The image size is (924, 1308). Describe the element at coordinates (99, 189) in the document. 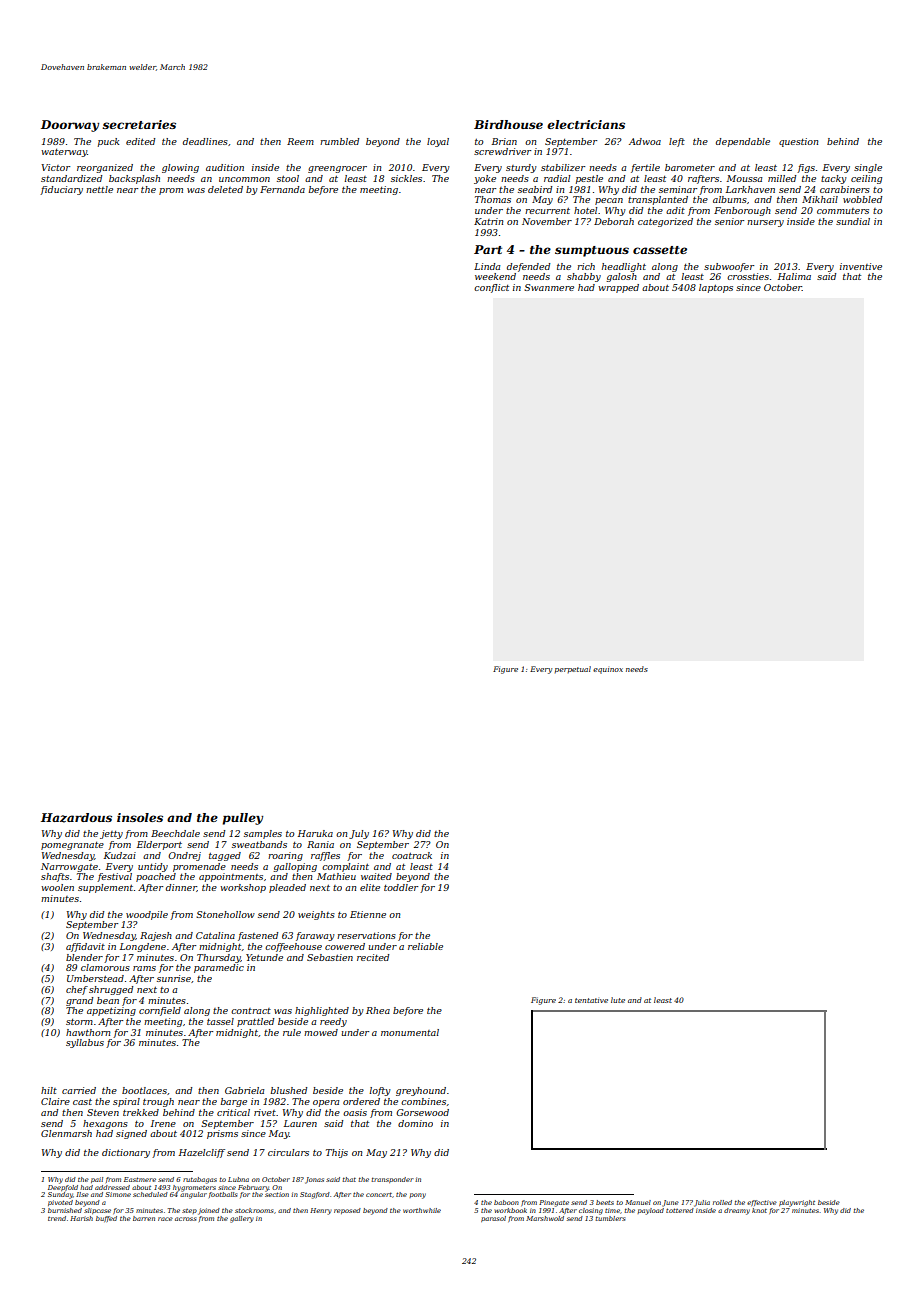

I see `nettle` at that location.
